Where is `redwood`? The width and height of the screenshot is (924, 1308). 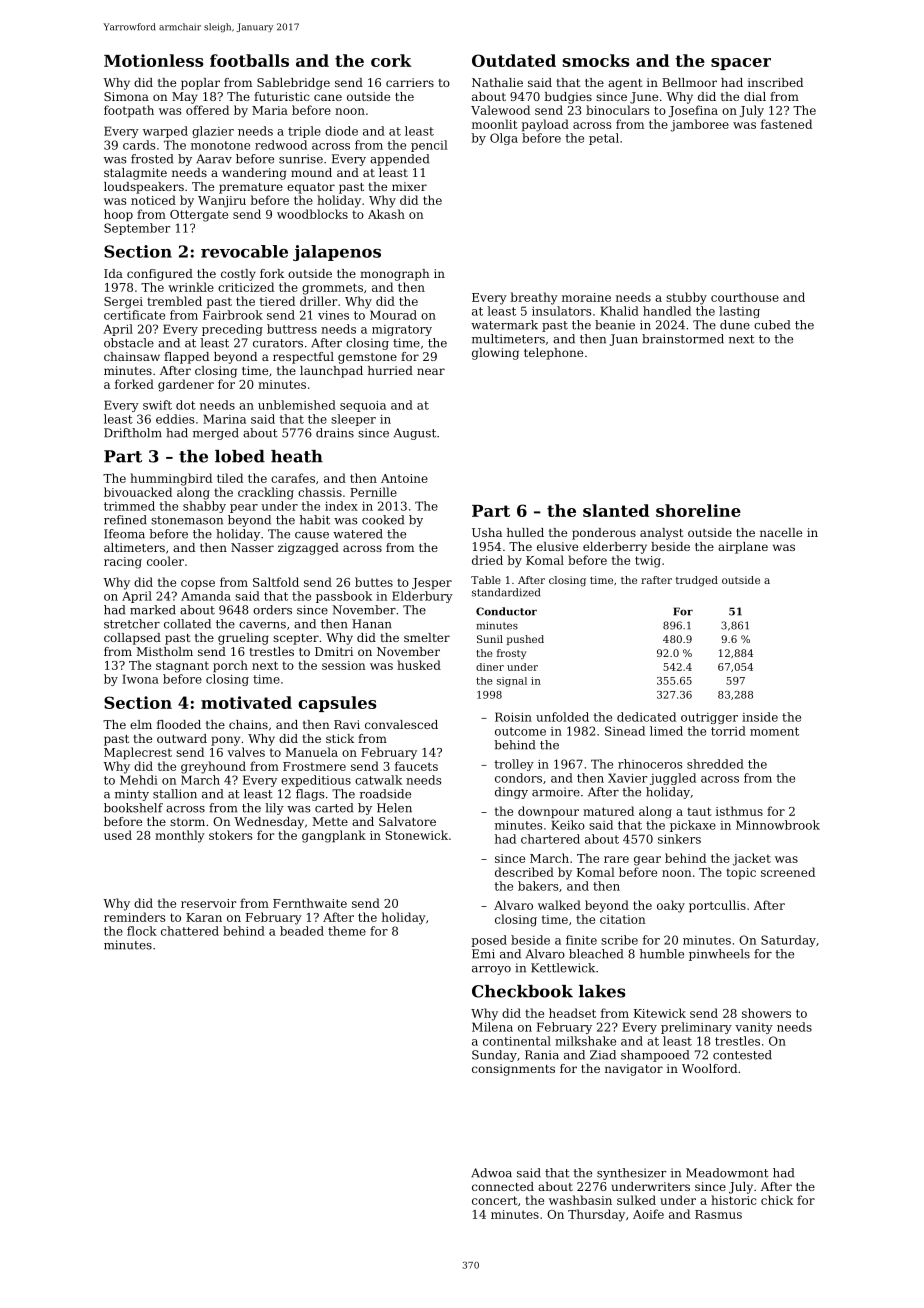 redwood is located at coordinates (281, 145).
